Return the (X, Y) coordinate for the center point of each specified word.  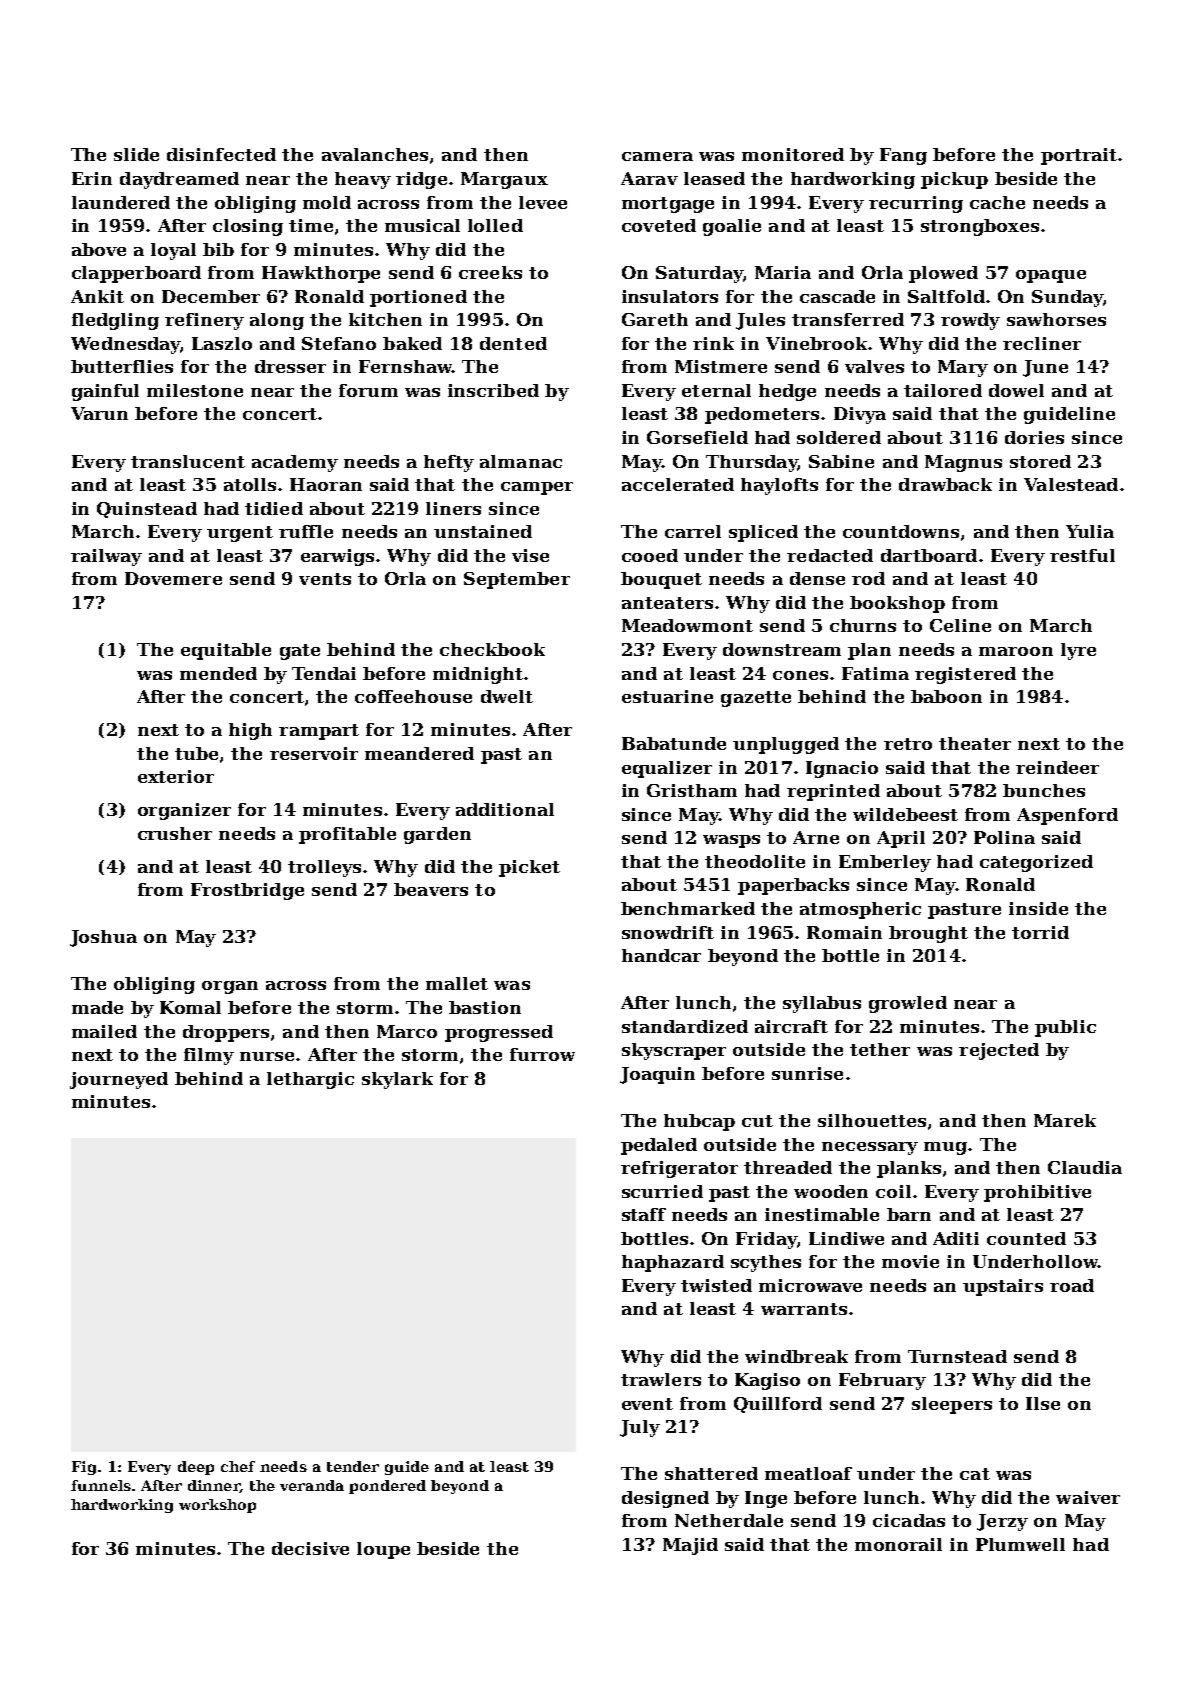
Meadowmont (687, 625)
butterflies (122, 366)
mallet (457, 983)
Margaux (504, 180)
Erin (92, 178)
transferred (848, 319)
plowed (943, 274)
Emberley (885, 863)
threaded (788, 1167)
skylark (397, 1080)
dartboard (929, 555)
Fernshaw (405, 366)
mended (218, 673)
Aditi (956, 1238)
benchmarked (688, 908)
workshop (217, 1506)
